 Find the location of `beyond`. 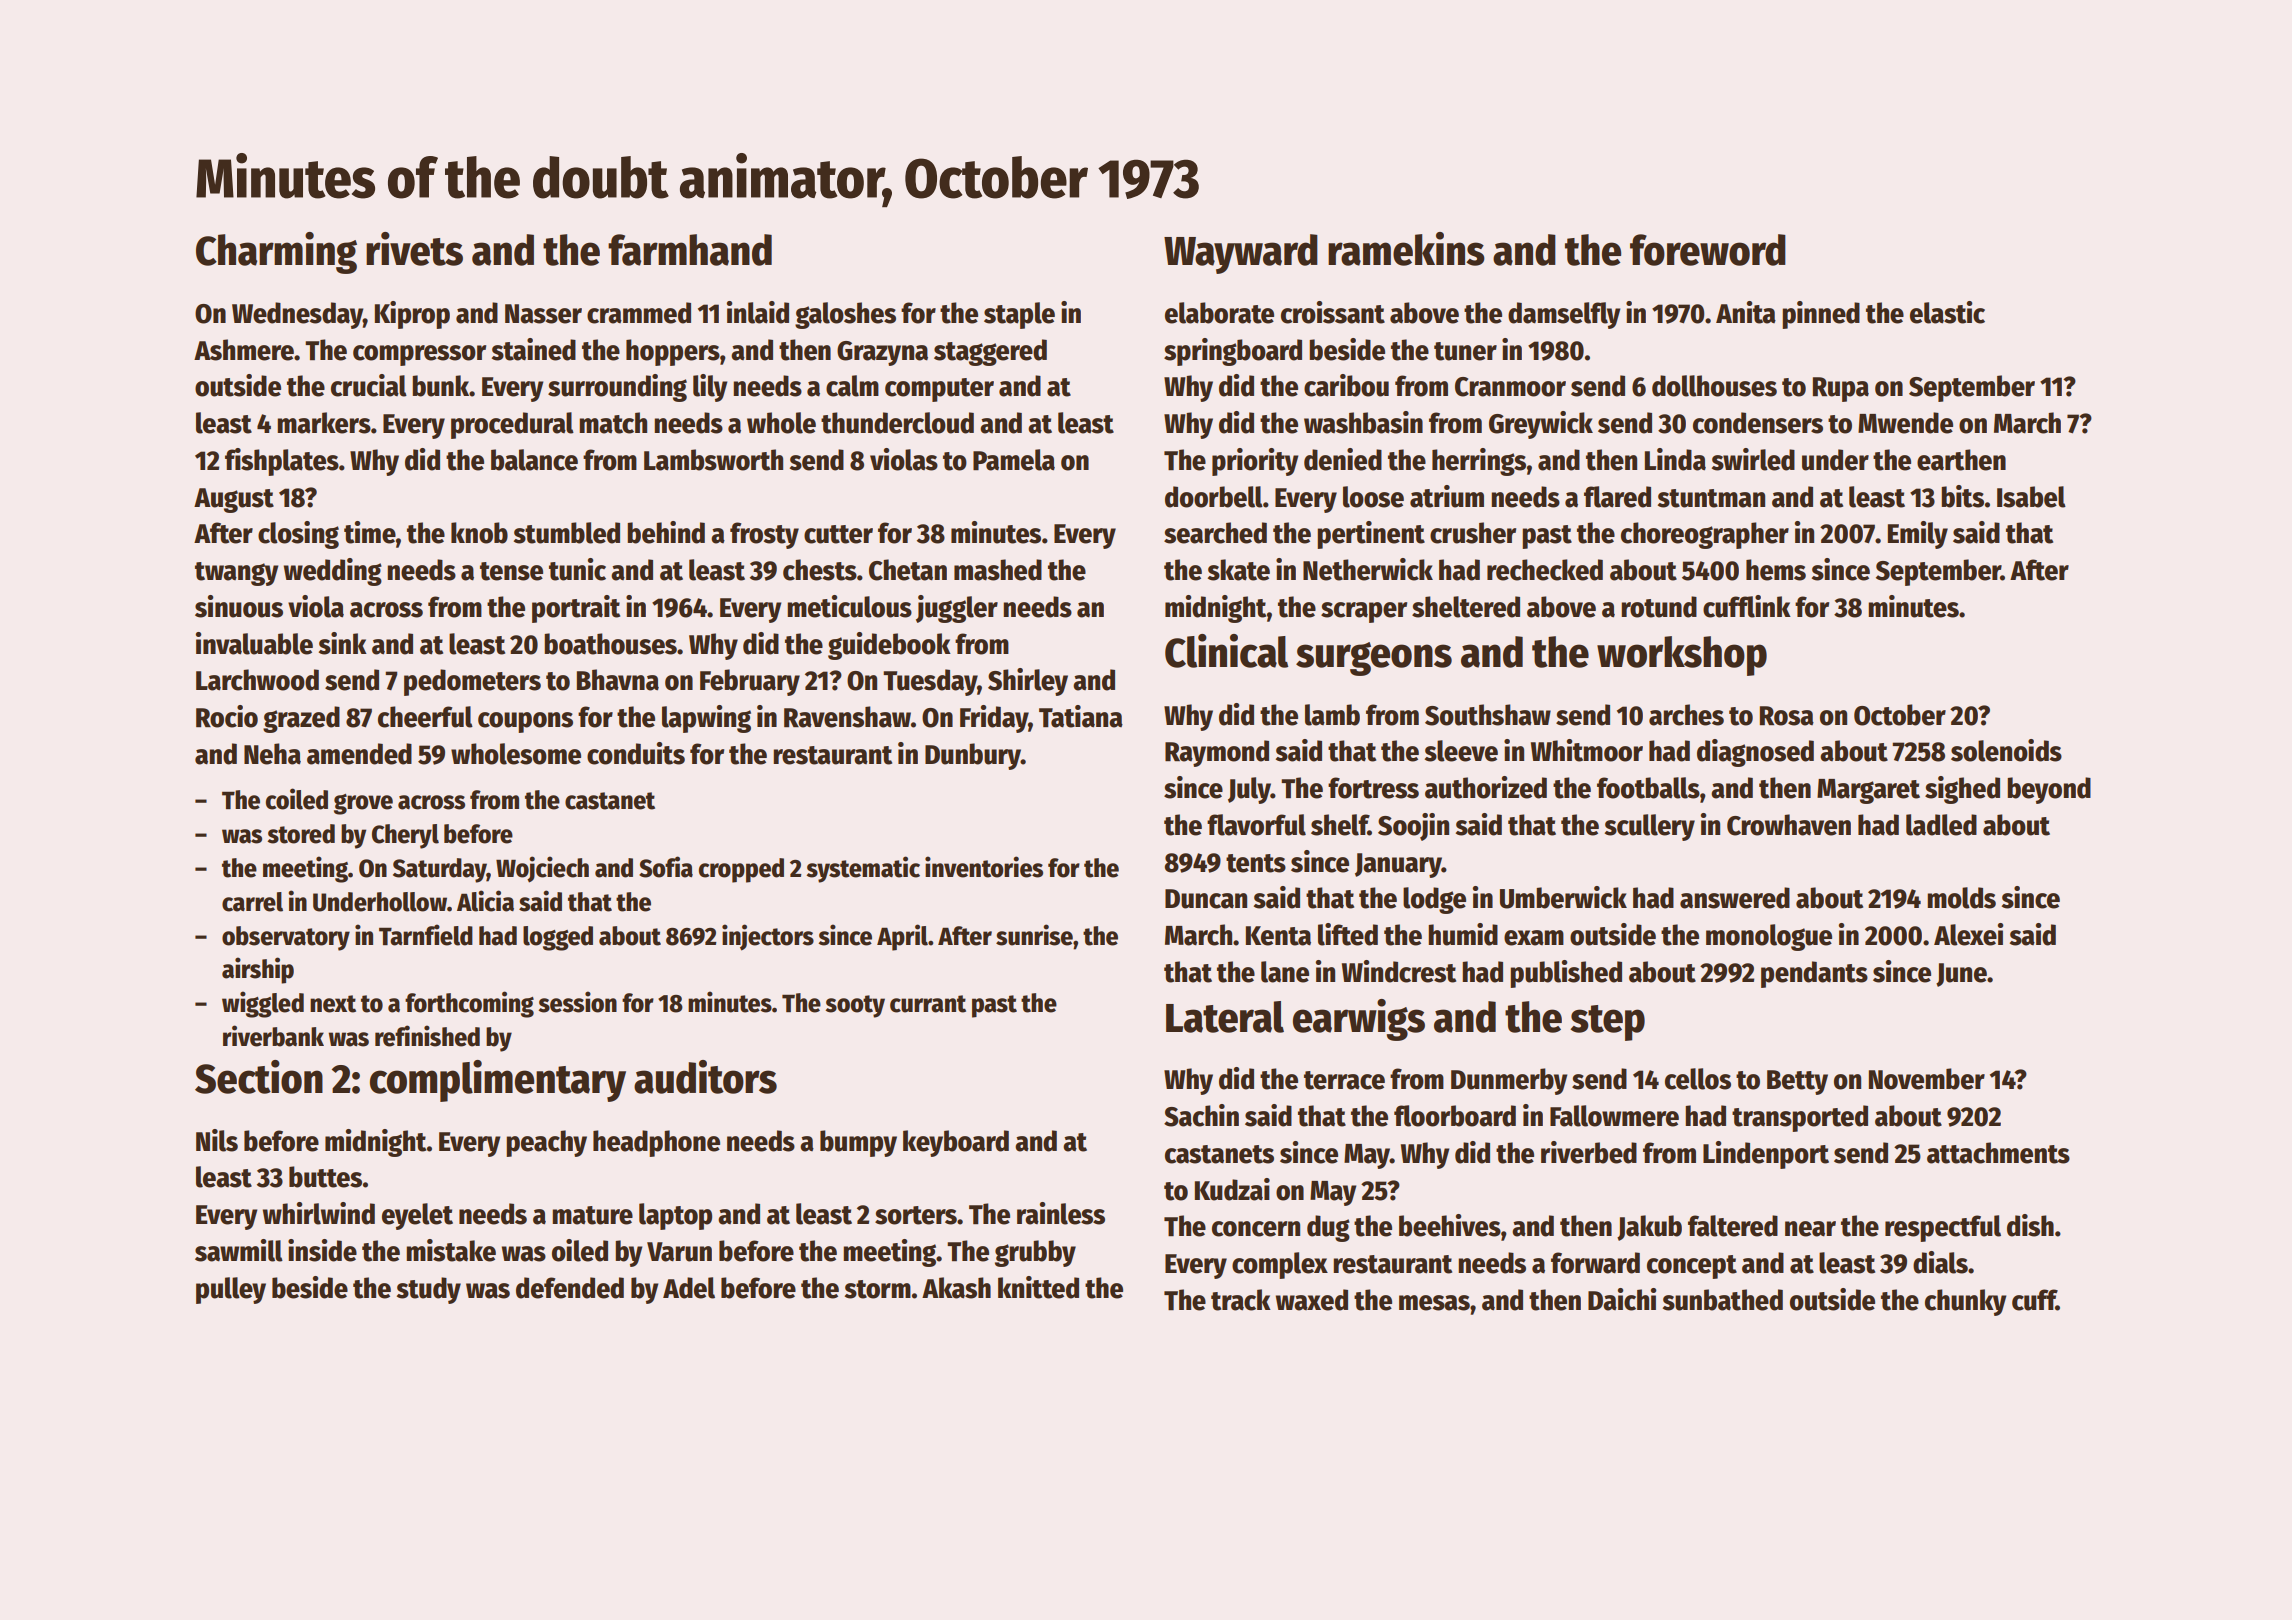

beyond is located at coordinates (2049, 790).
